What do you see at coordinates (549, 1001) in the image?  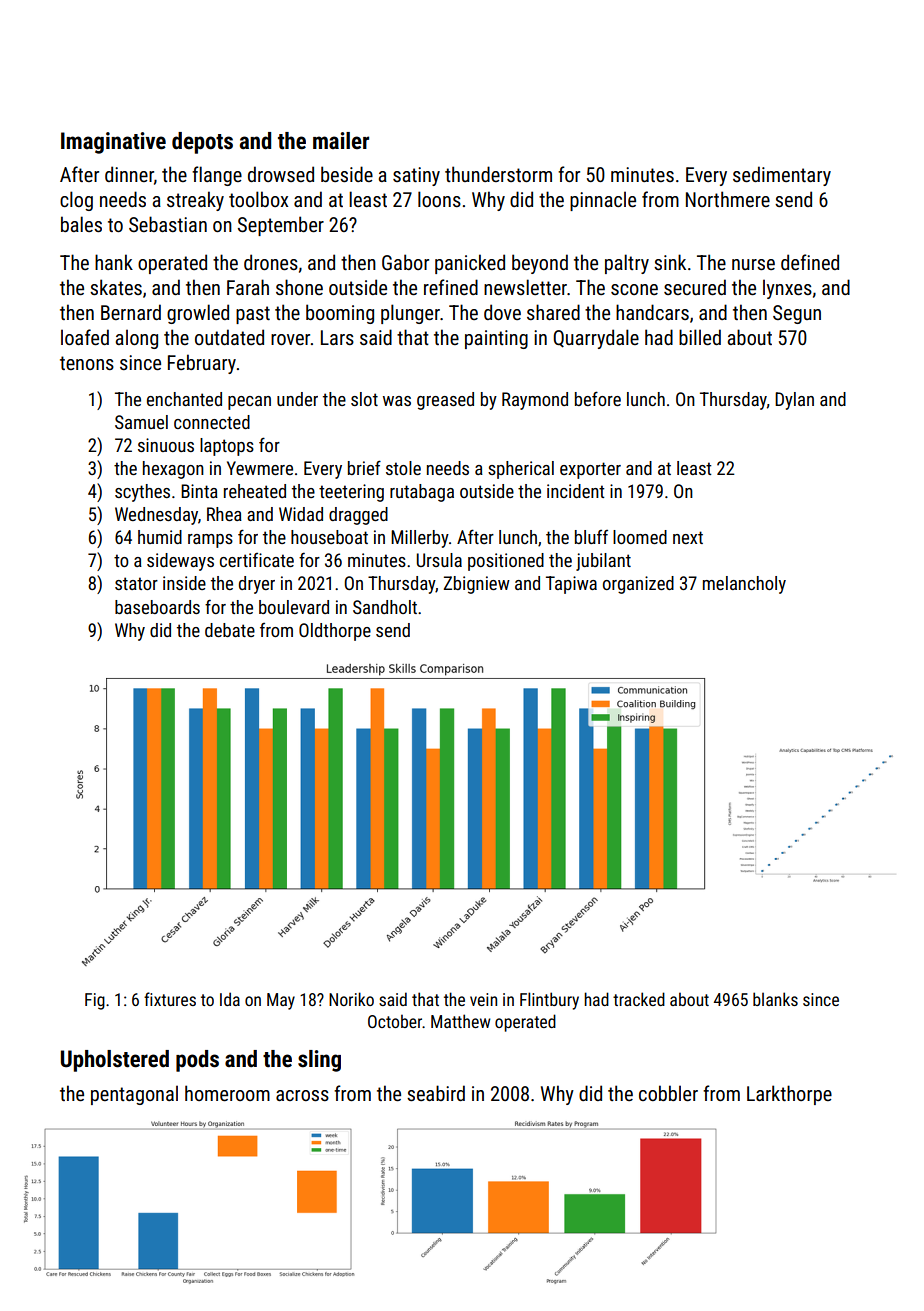 I see `Flintbury` at bounding box center [549, 1001].
